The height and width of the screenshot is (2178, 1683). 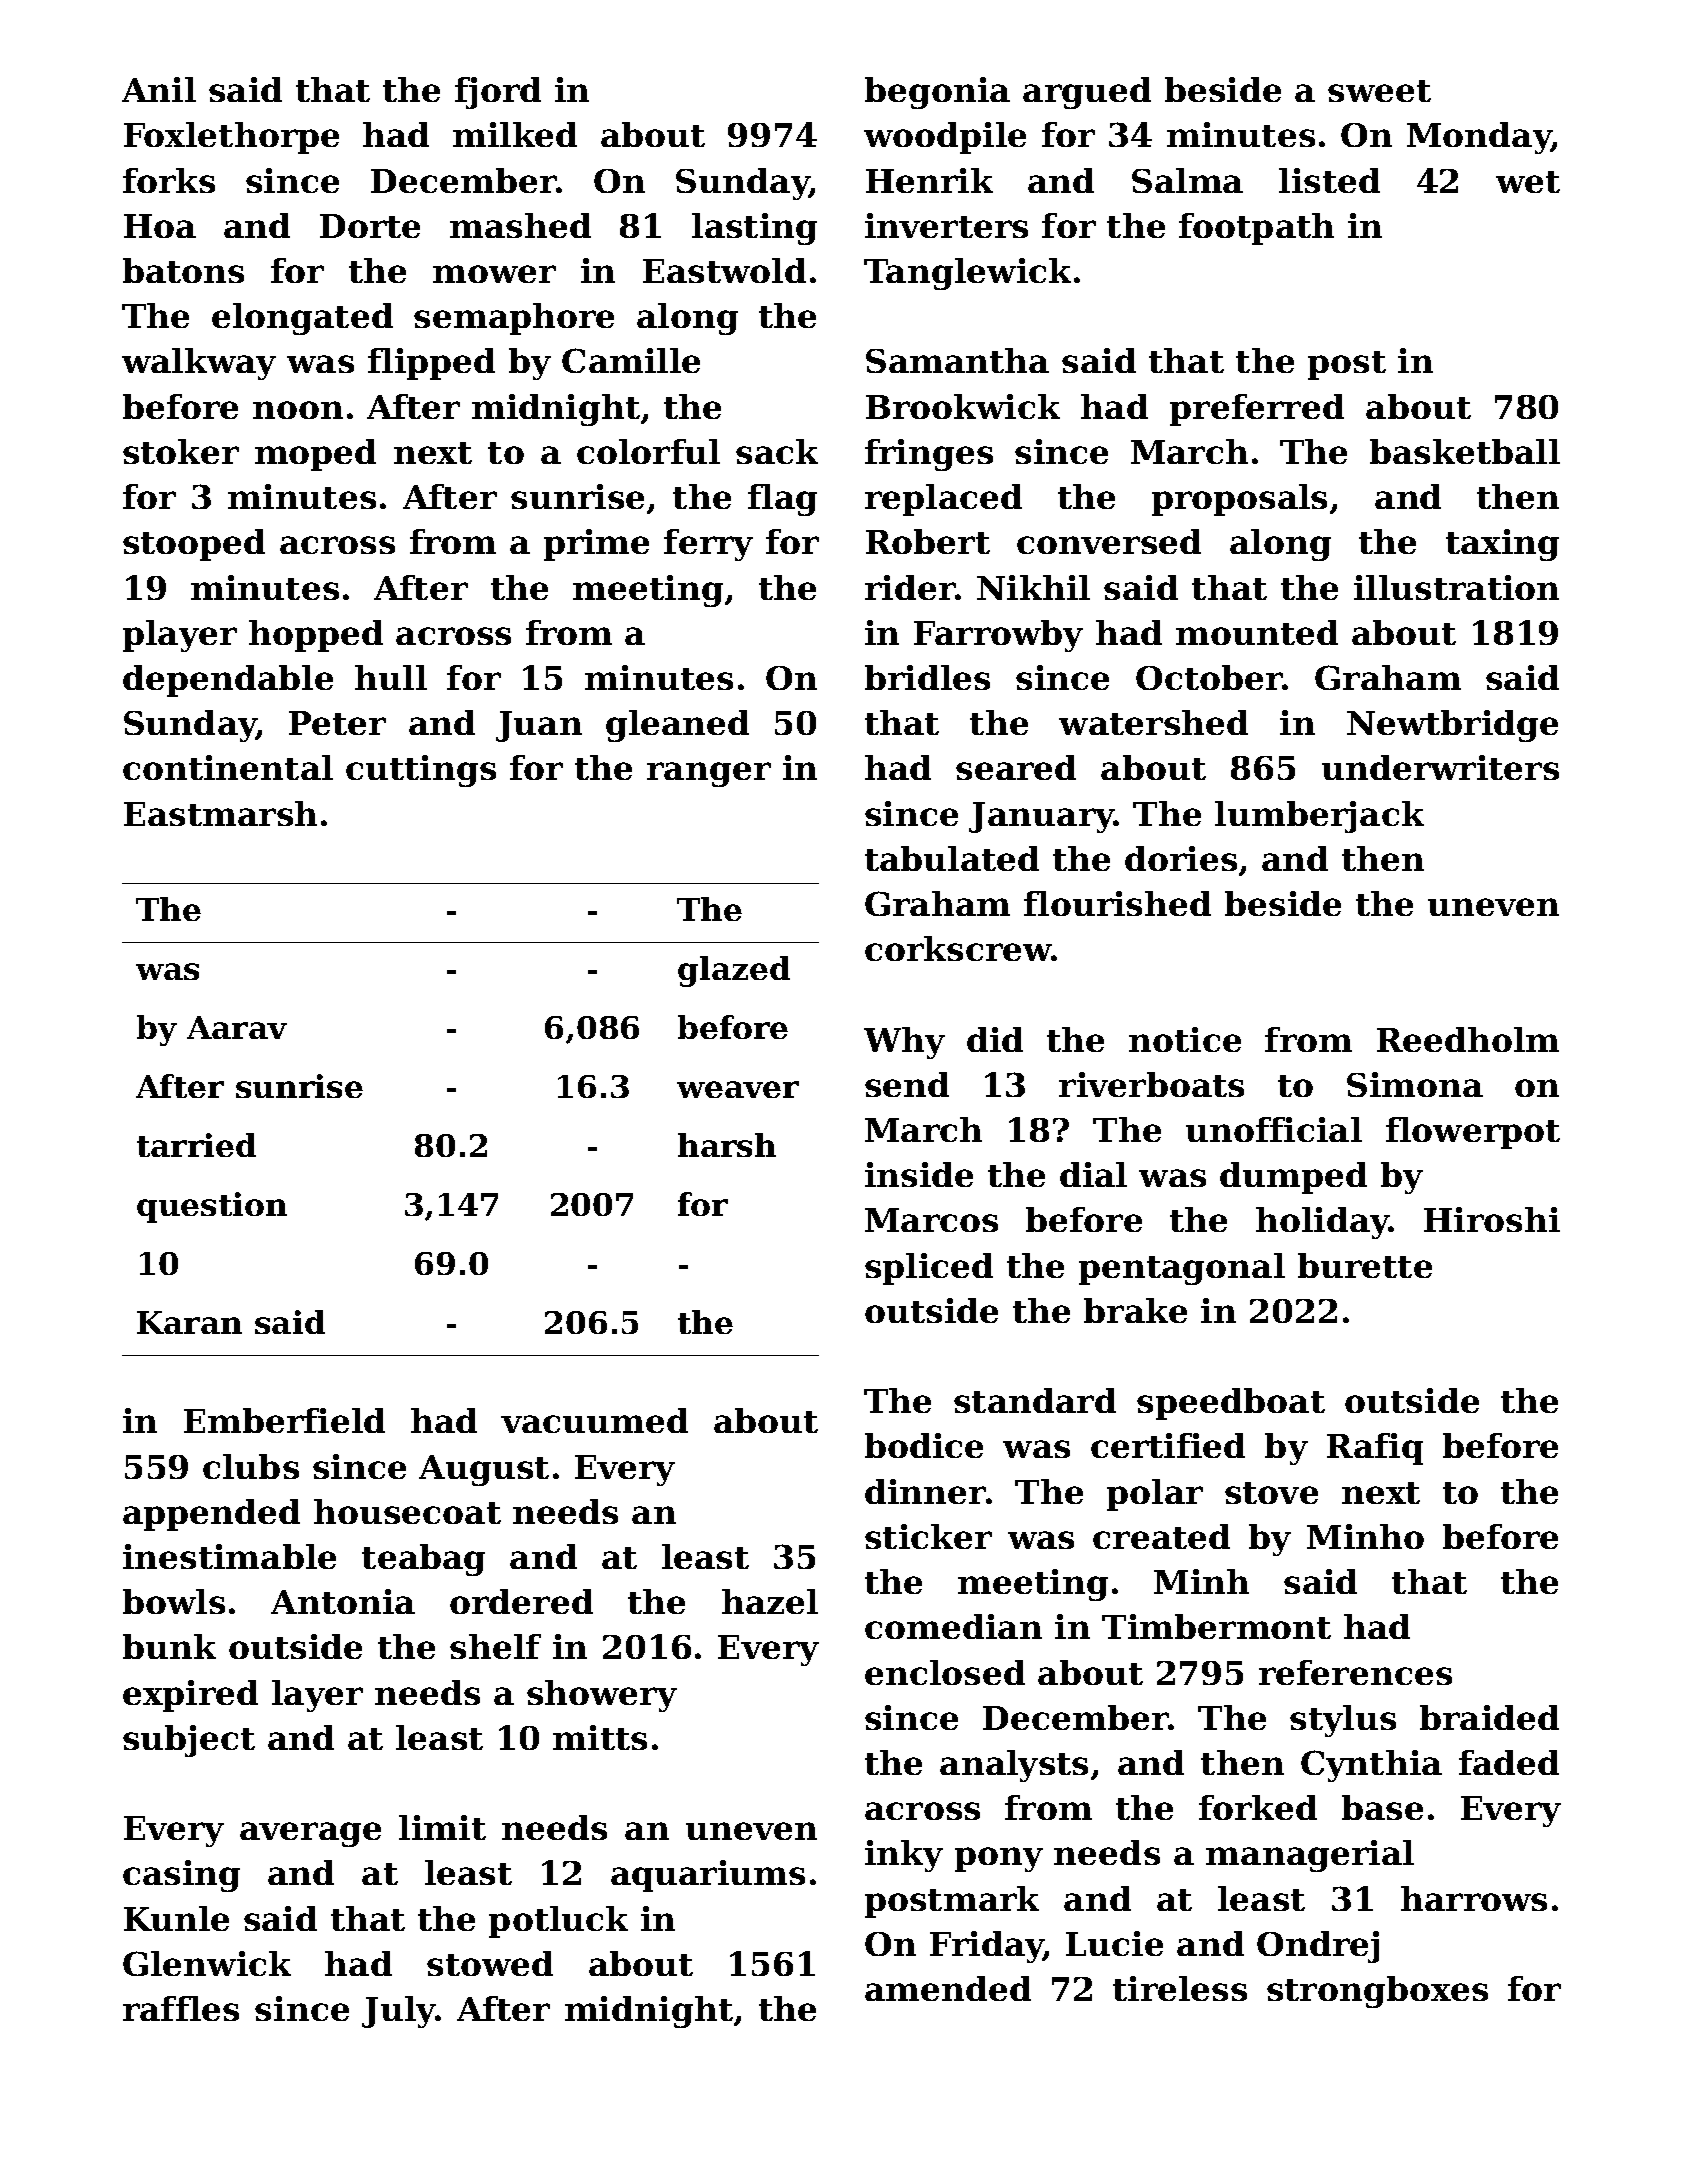 I want to click on sweet, so click(x=1379, y=91).
